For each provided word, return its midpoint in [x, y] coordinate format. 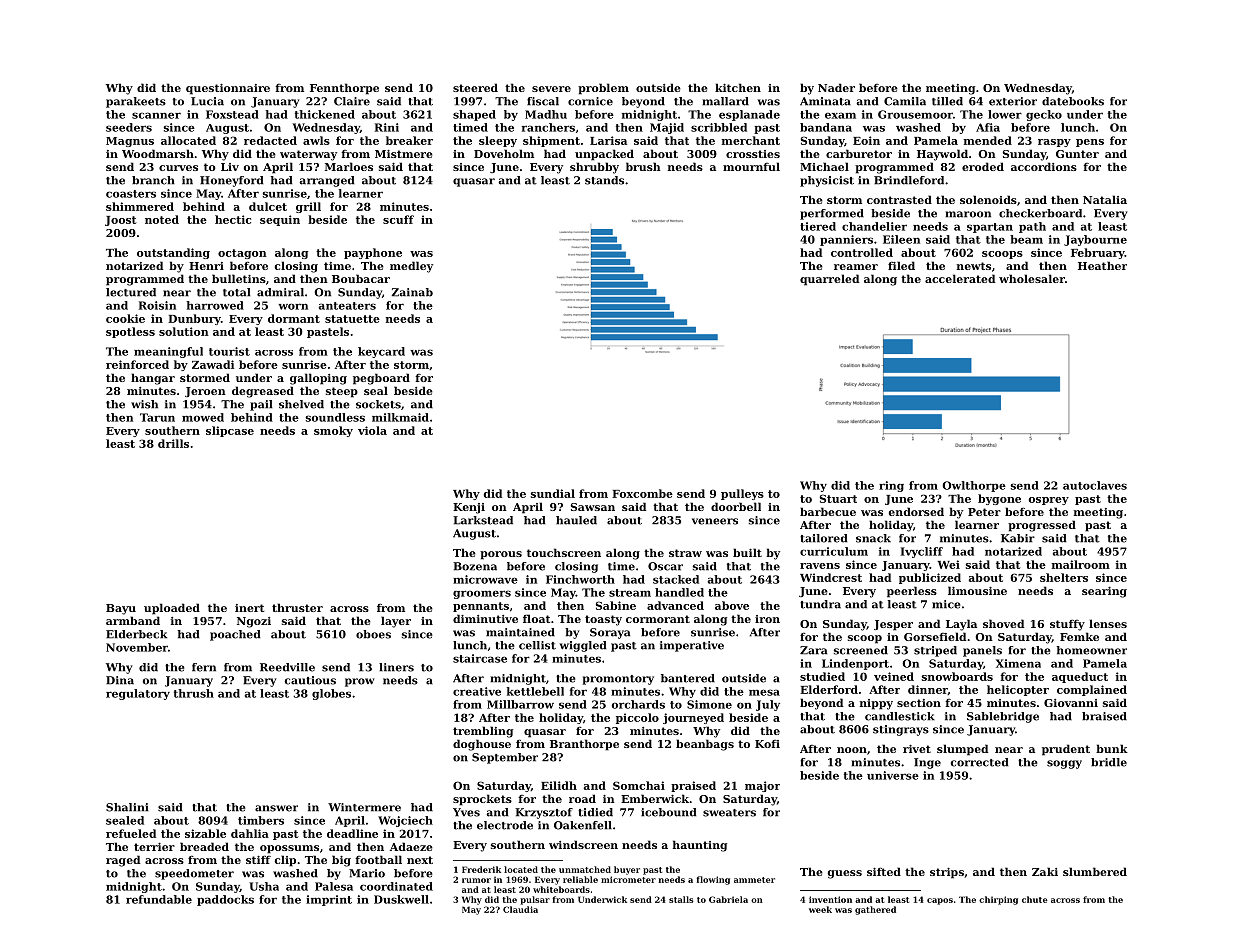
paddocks [225, 900]
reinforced [137, 364]
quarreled [829, 280]
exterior [1013, 101]
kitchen [738, 87]
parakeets [136, 102]
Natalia [1105, 199]
